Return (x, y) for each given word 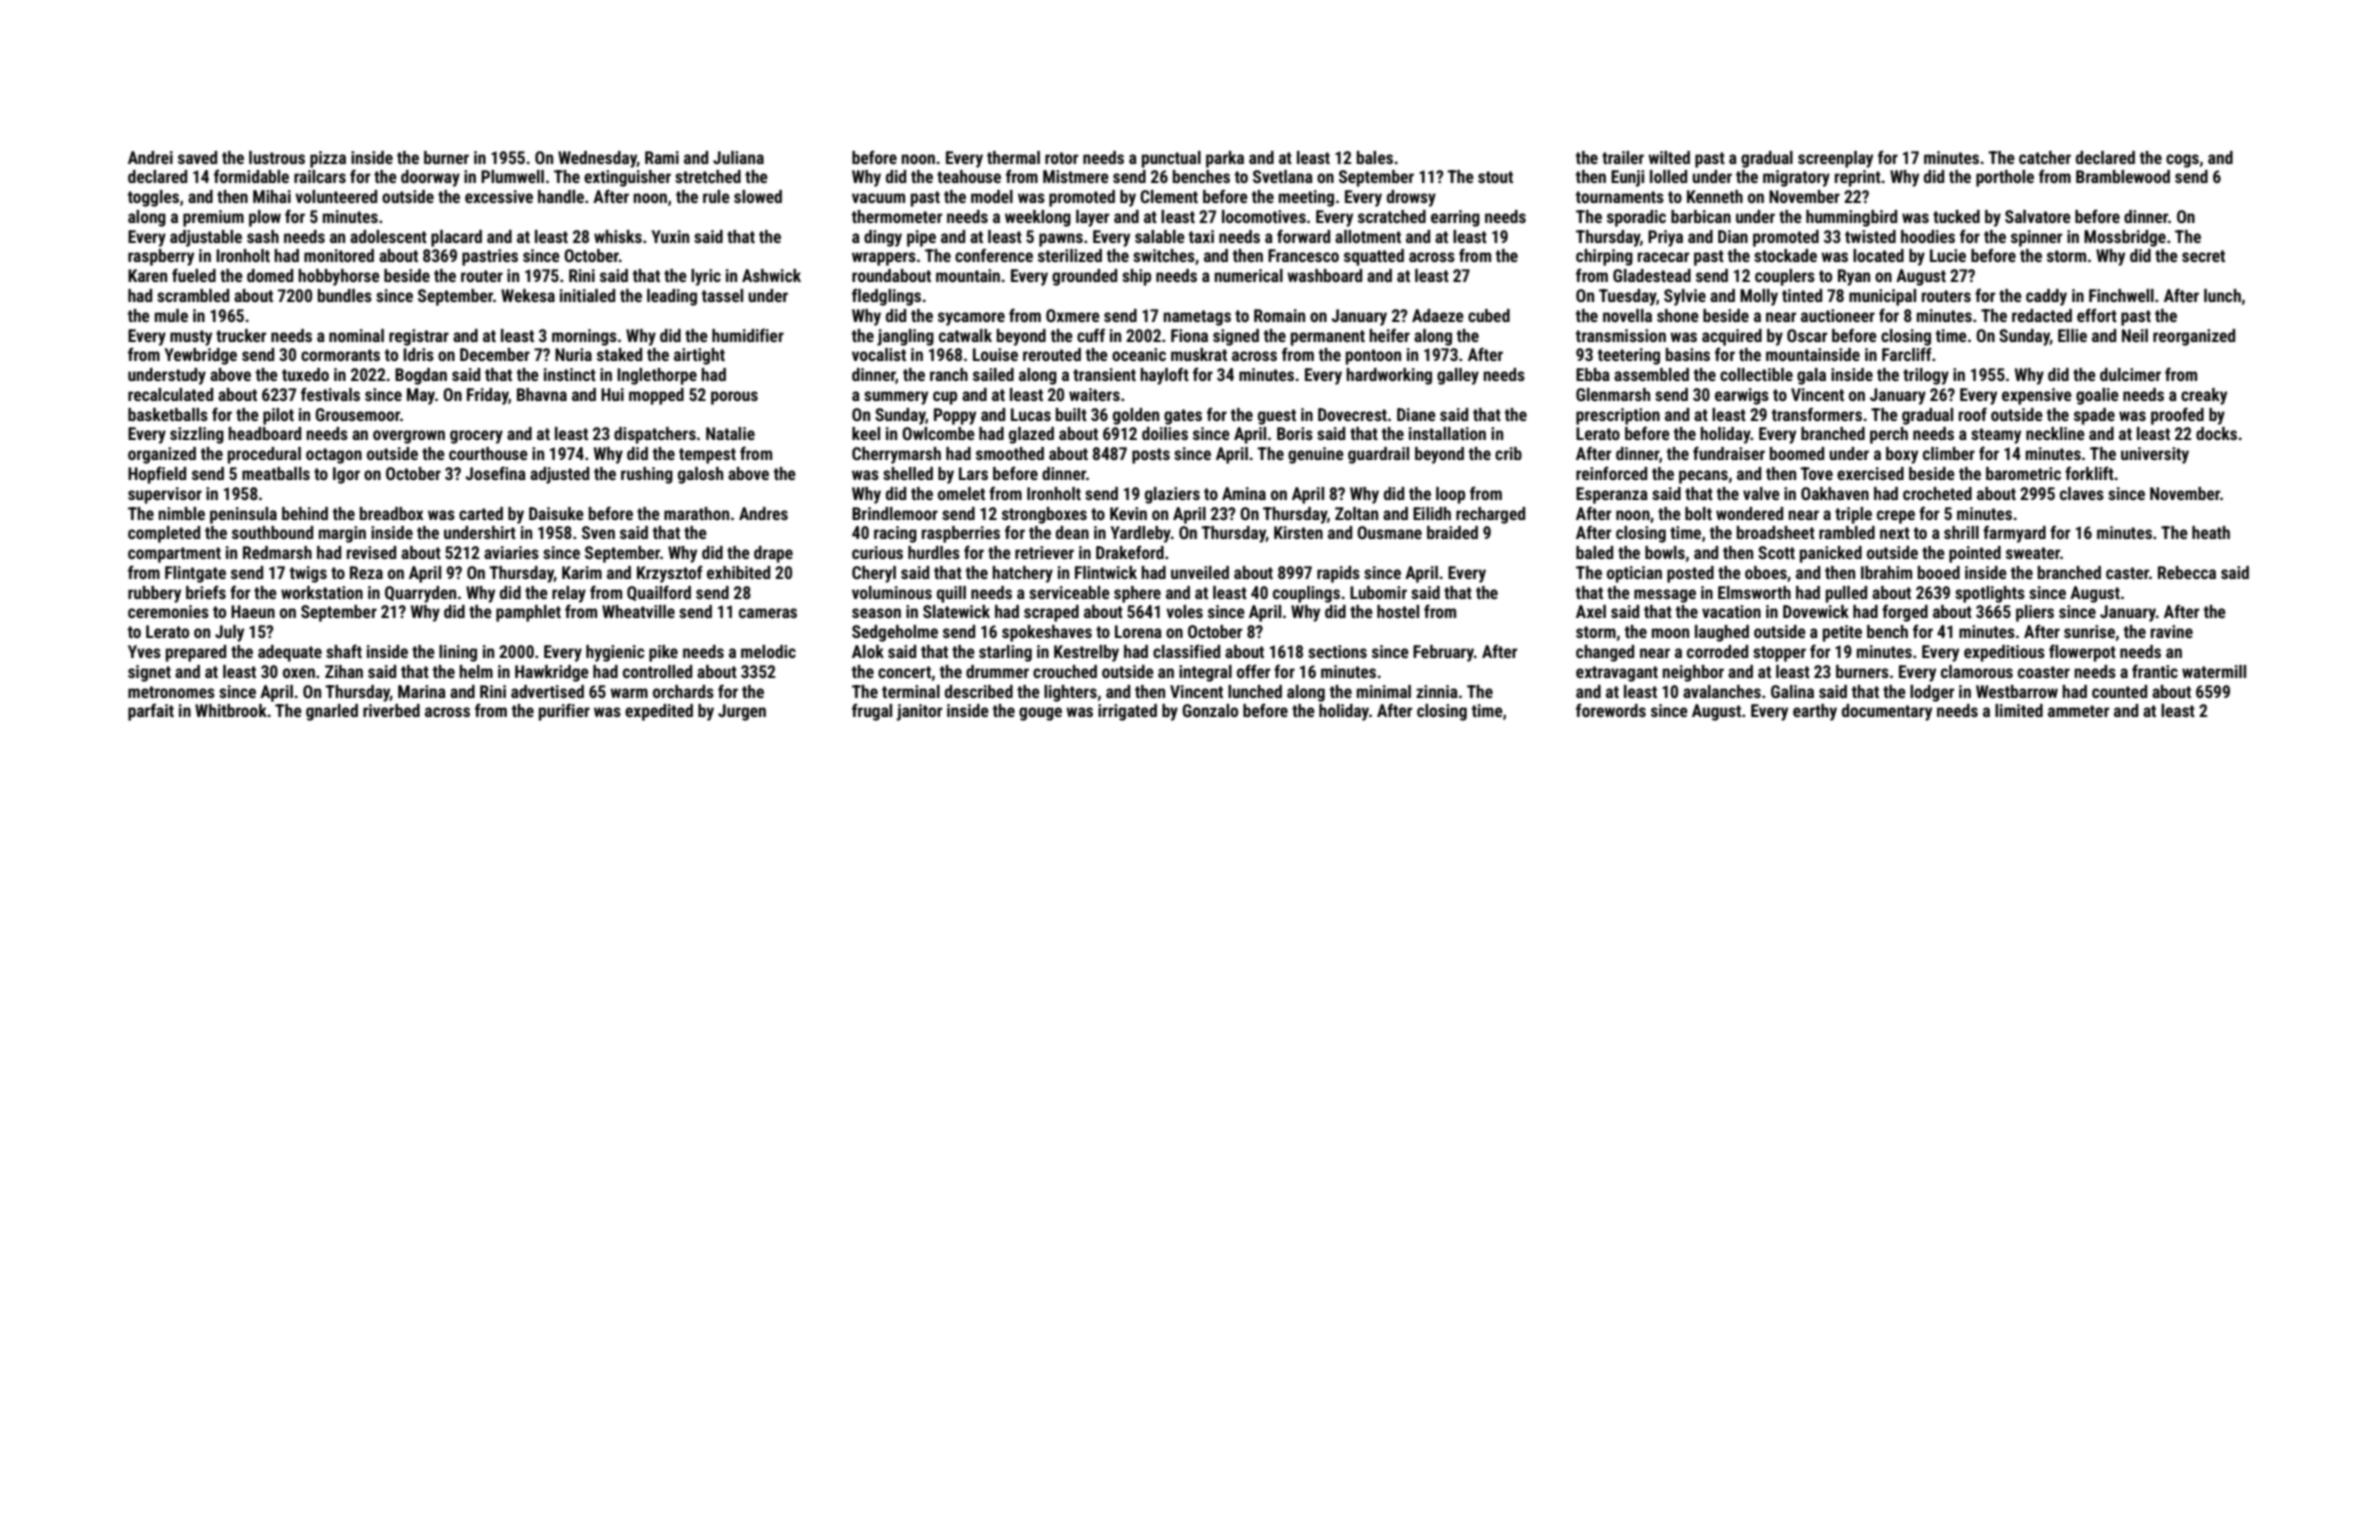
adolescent (388, 236)
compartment (174, 555)
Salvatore (2038, 216)
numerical (1248, 275)
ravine (2172, 631)
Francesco (1303, 255)
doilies (1165, 433)
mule (171, 315)
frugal (872, 712)
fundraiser (1729, 453)
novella (1627, 315)
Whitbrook (231, 710)
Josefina (495, 473)
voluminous (892, 592)
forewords (1611, 710)
